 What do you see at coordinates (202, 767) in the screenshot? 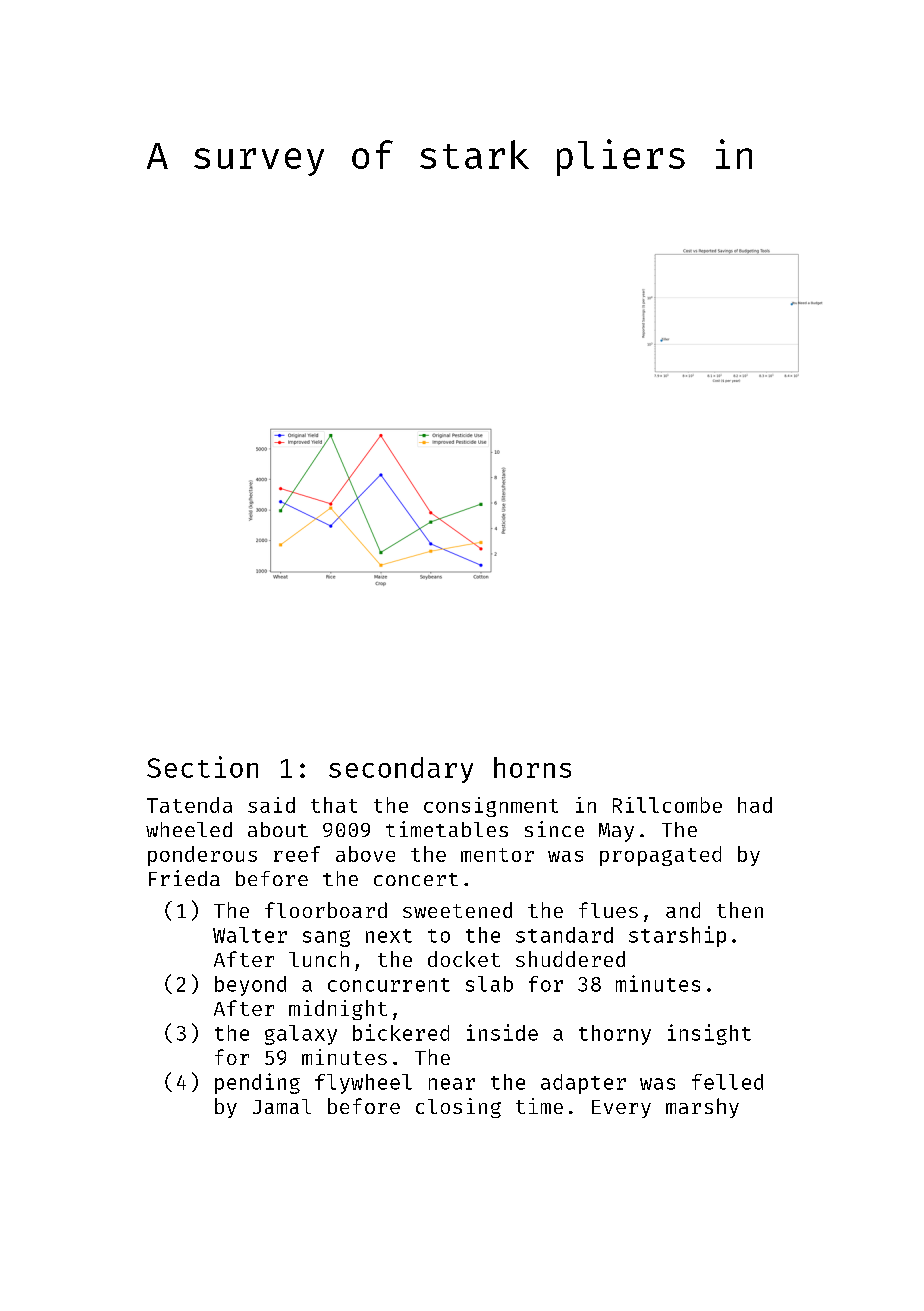
I see `Section` at bounding box center [202, 767].
